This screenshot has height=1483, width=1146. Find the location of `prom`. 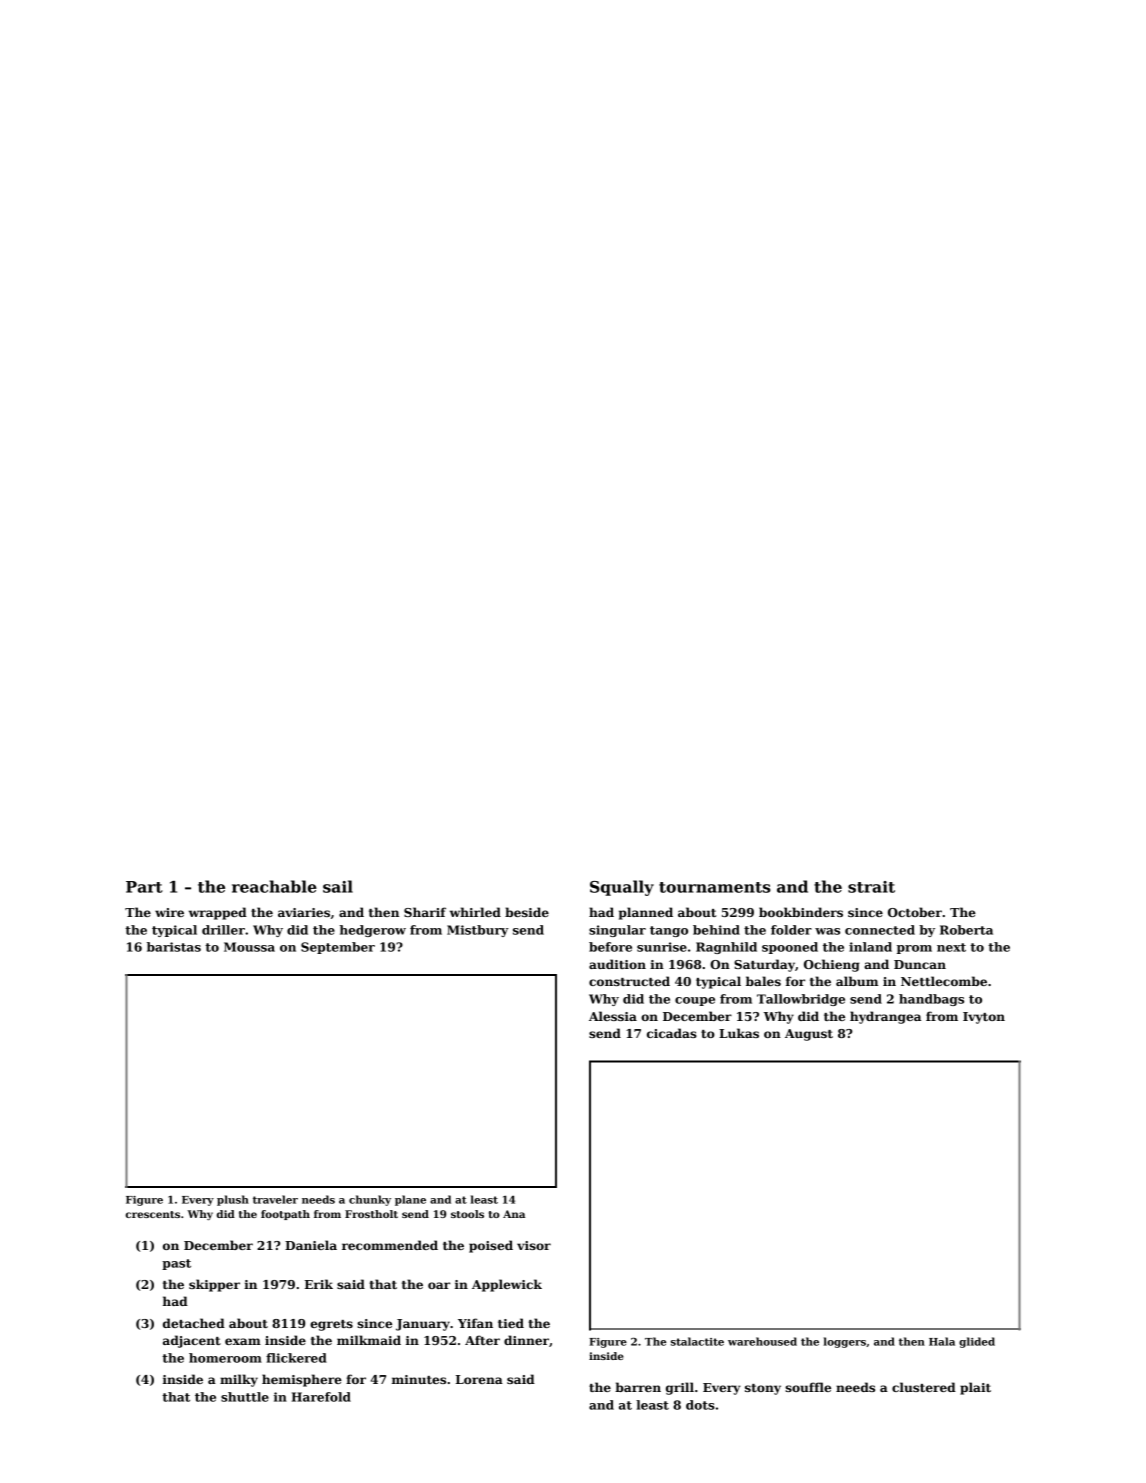

prom is located at coordinates (914, 949).
